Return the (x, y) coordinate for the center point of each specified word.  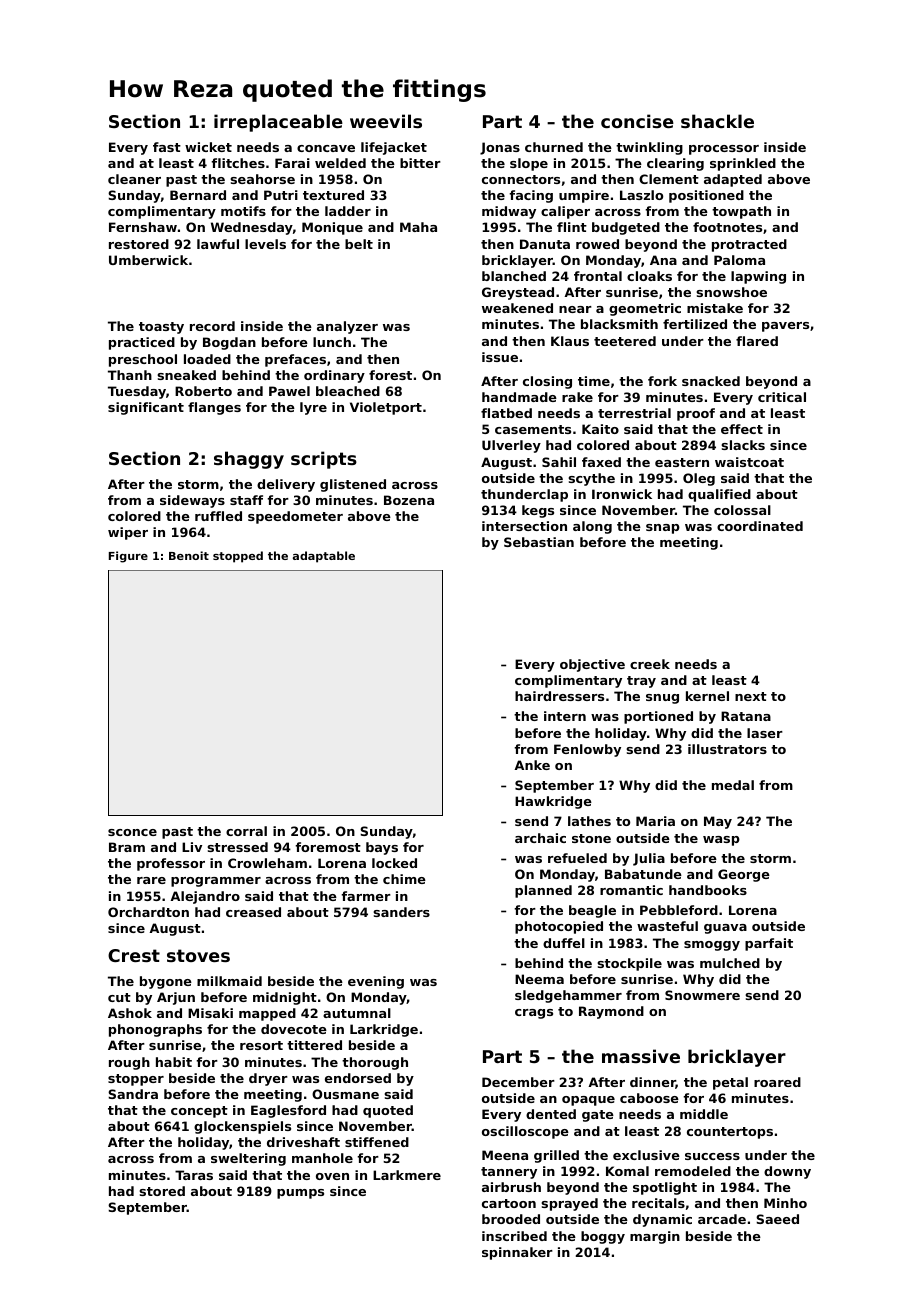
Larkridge (384, 1030)
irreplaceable (278, 123)
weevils (386, 121)
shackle (717, 121)
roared (777, 1082)
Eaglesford (288, 1111)
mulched (730, 963)
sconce (132, 832)
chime (404, 879)
